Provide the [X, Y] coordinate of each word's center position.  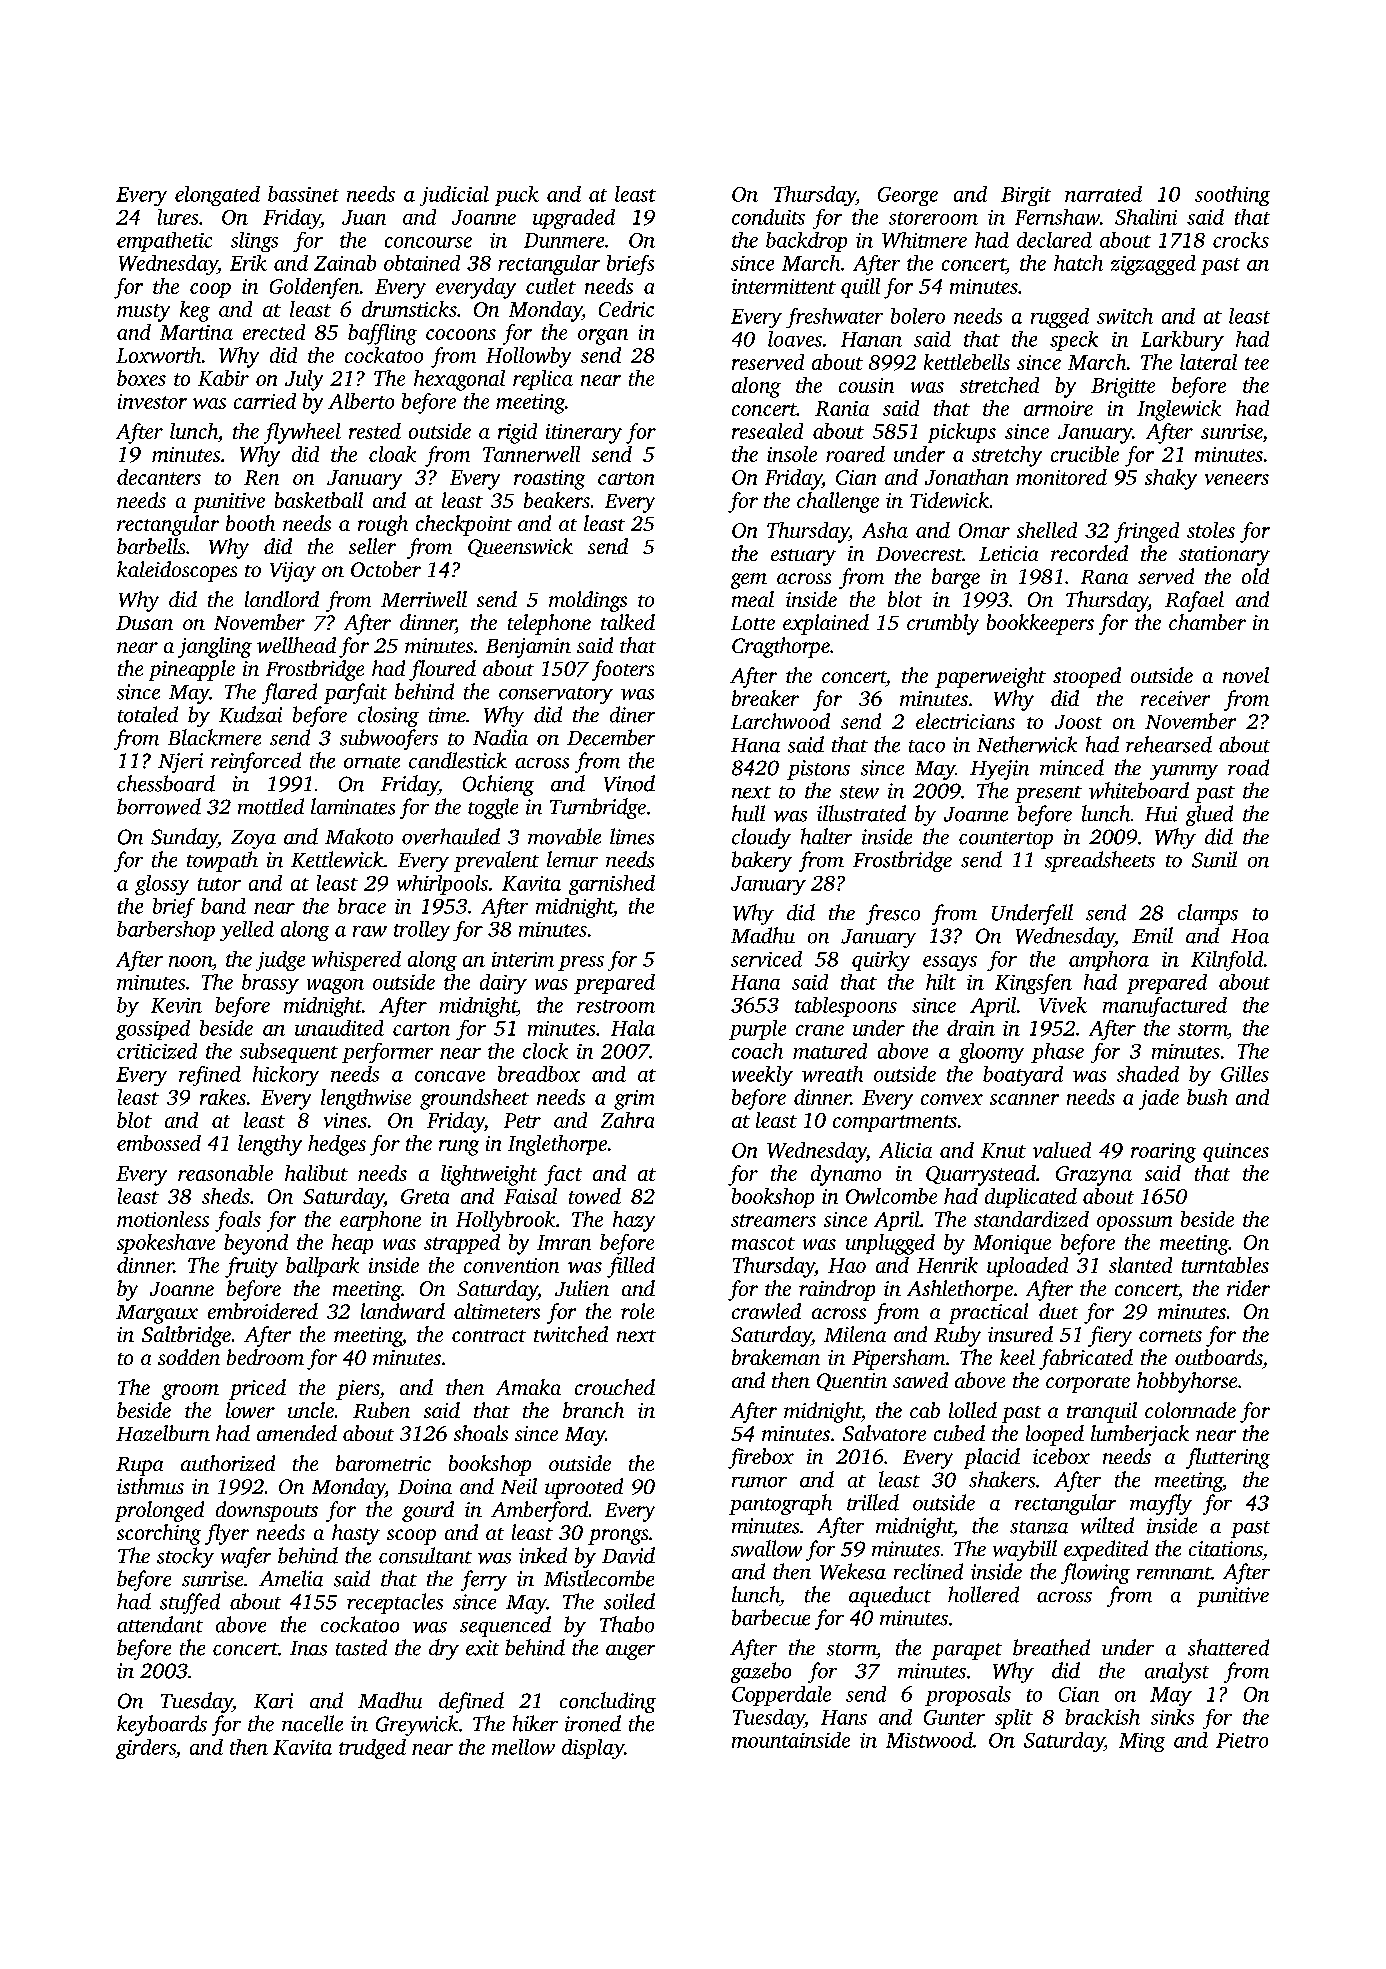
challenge [838, 502]
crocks [1241, 240]
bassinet [303, 194]
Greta [425, 1196]
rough [383, 525]
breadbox [539, 1074]
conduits [768, 217]
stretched [999, 385]
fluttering [1228, 1458]
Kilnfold [1227, 961]
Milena [855, 1334]
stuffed [190, 1603]
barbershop [166, 931]
